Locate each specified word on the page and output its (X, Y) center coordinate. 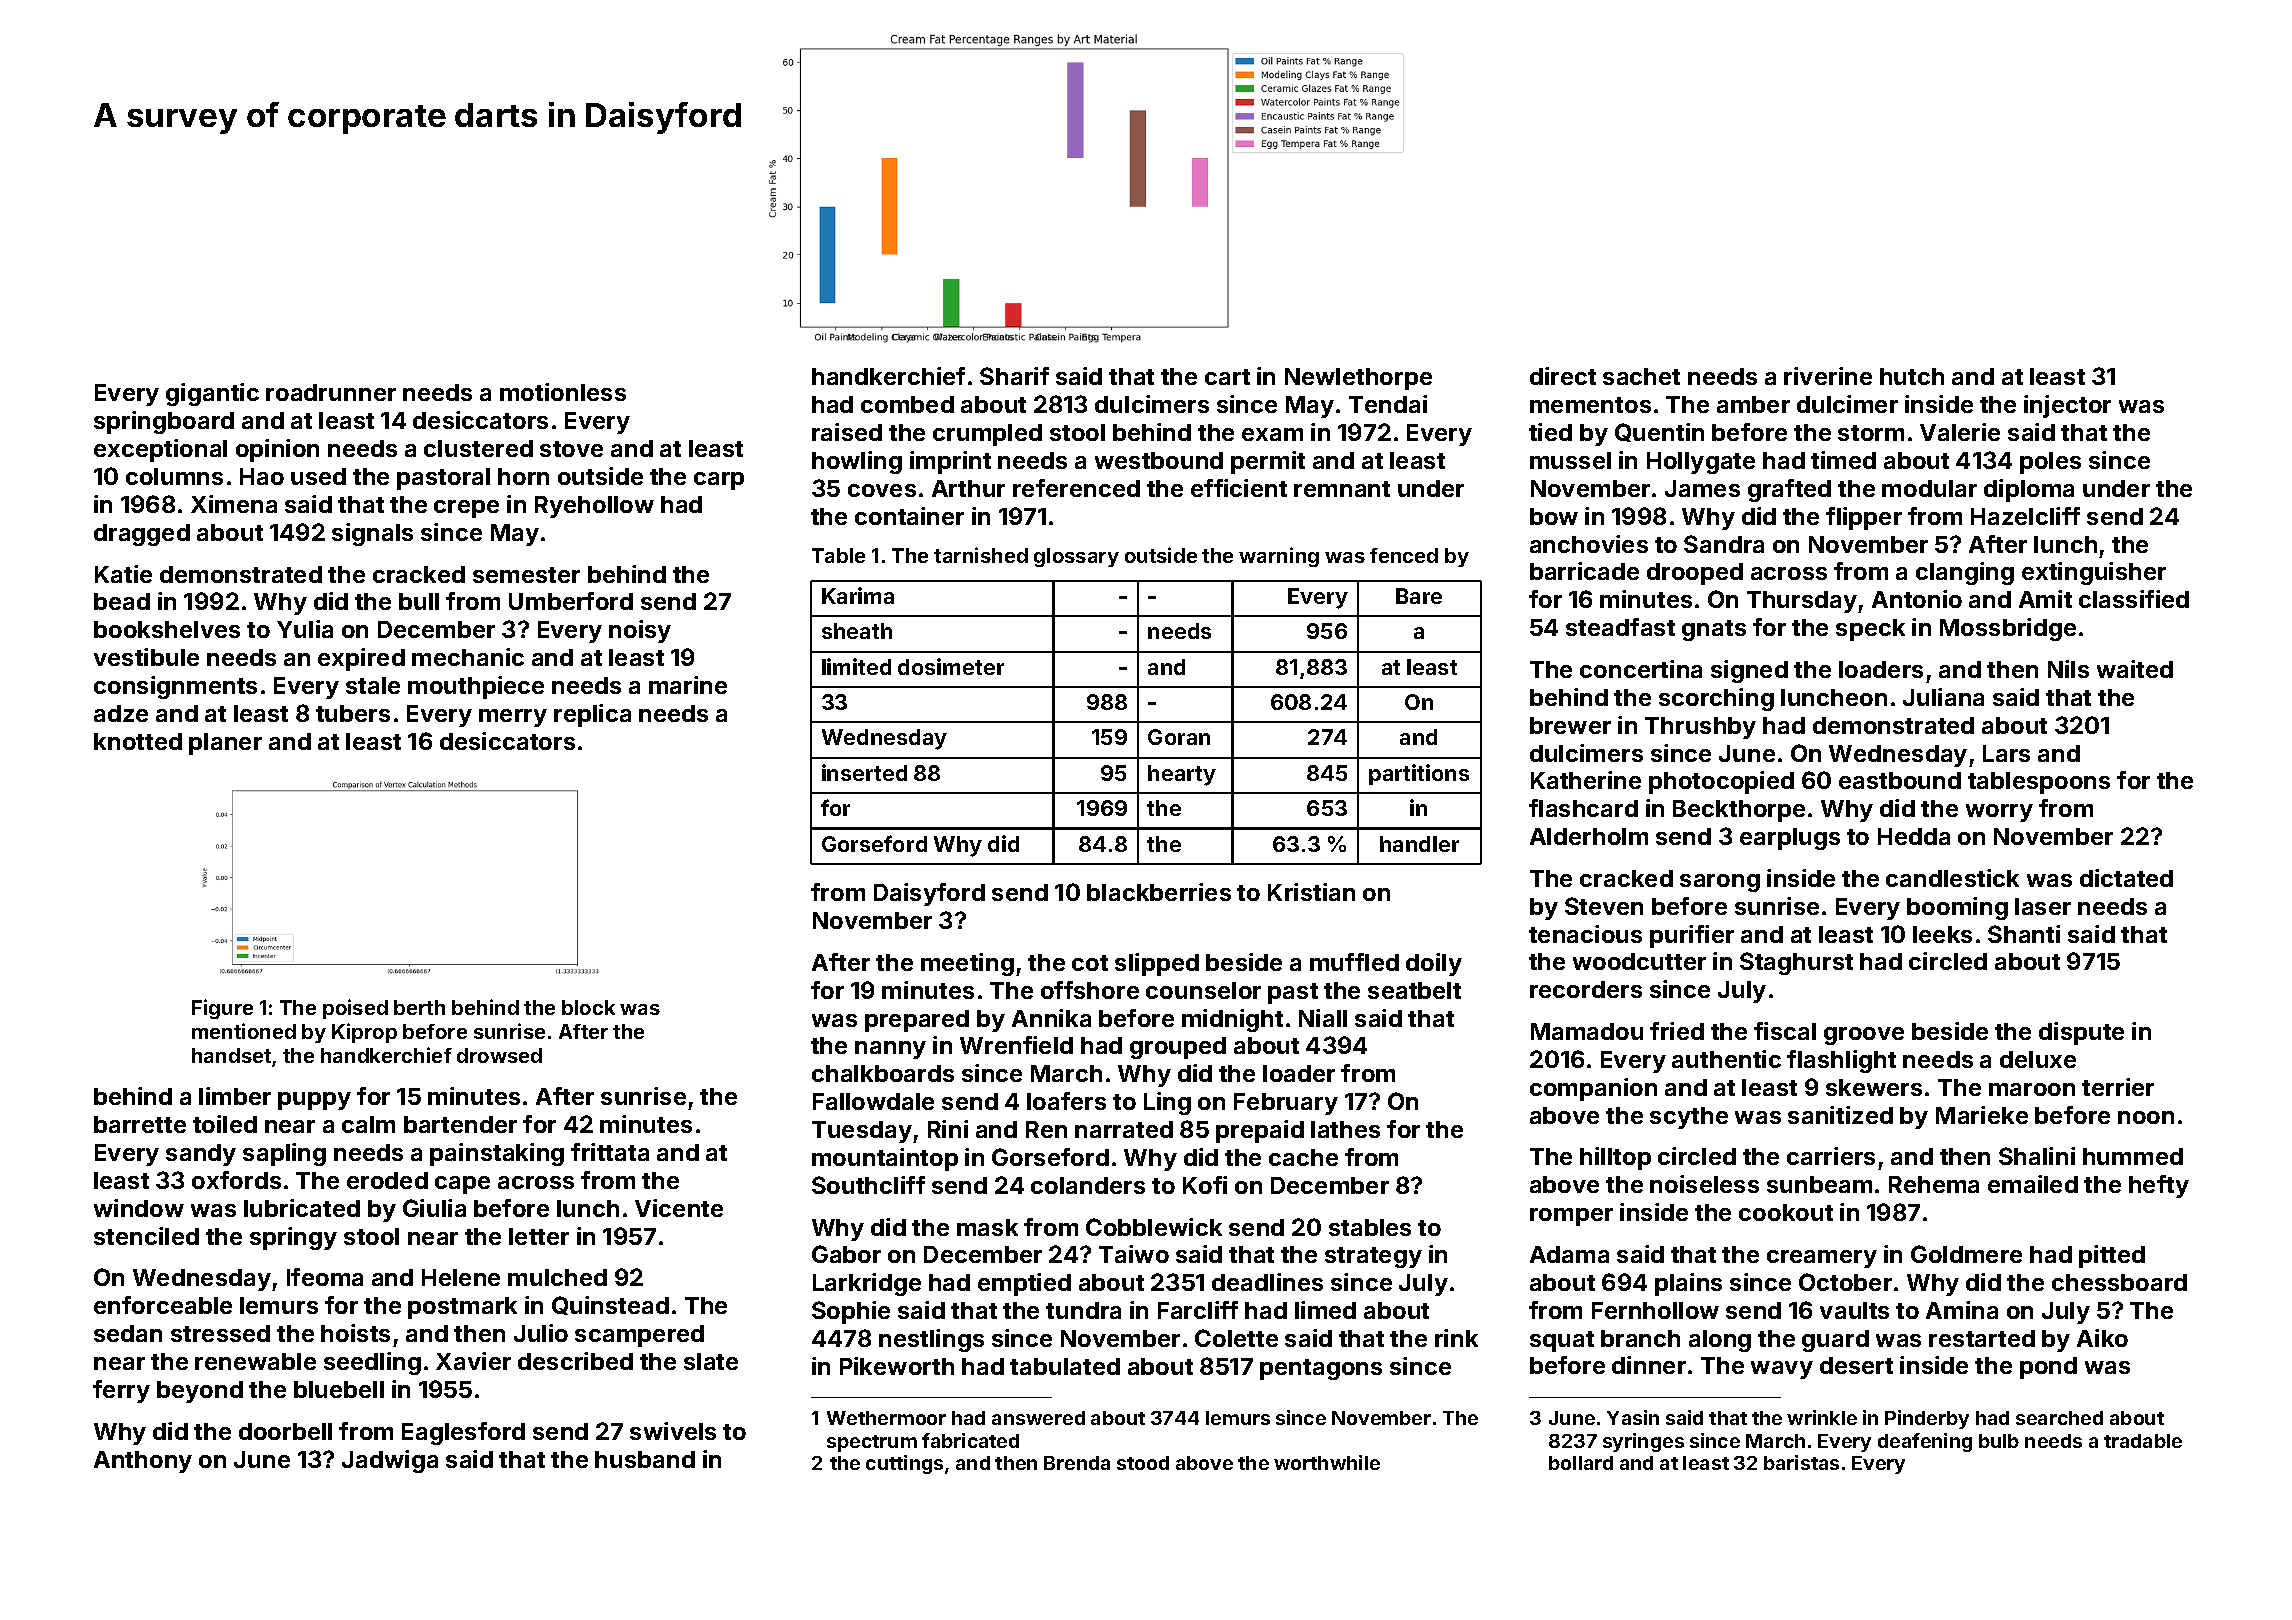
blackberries (1159, 892)
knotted (138, 741)
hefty (2159, 1186)
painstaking (497, 1154)
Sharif (1014, 376)
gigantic (212, 394)
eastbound (1900, 780)
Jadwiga (390, 1461)
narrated (1124, 1129)
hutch (1912, 376)
